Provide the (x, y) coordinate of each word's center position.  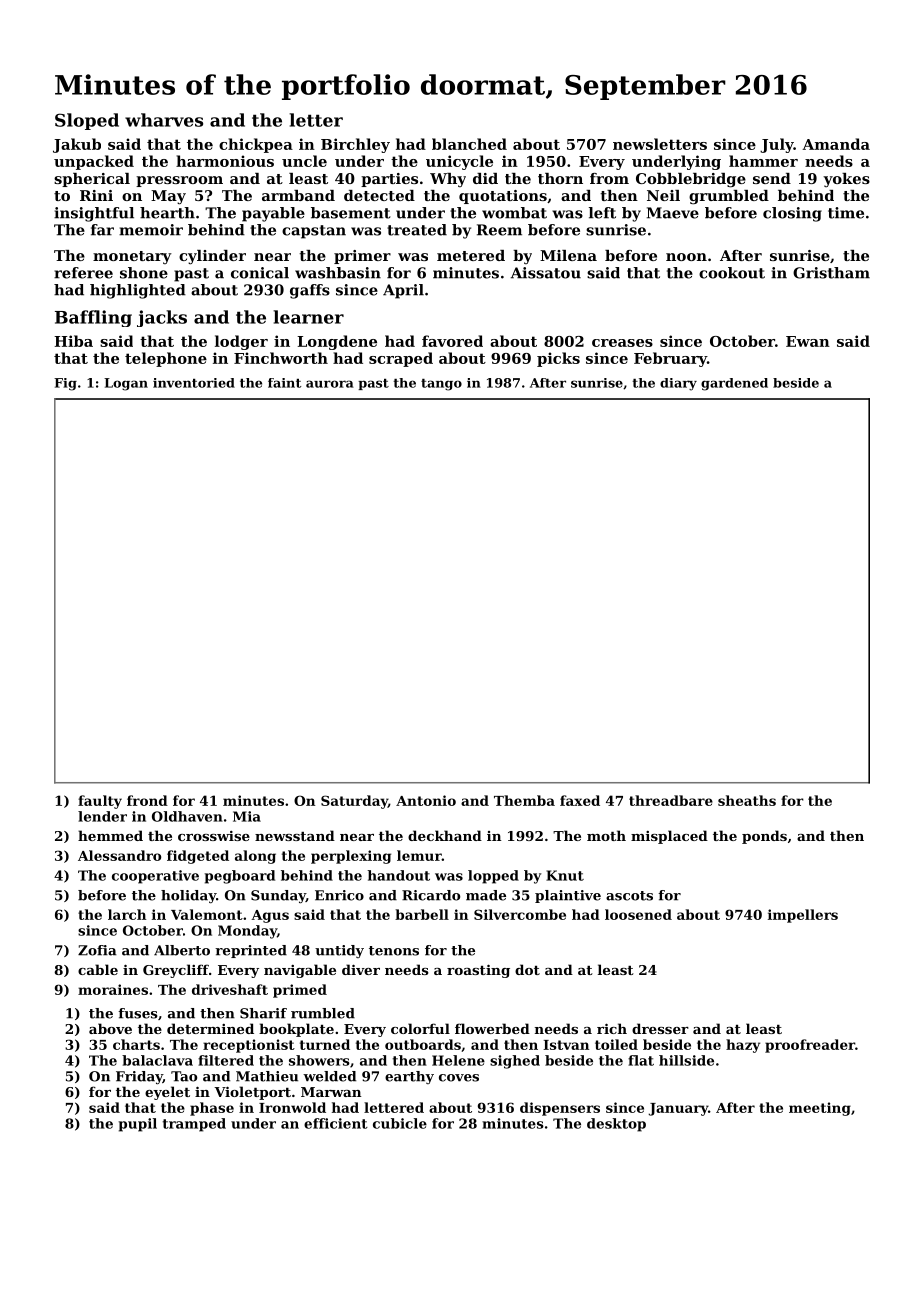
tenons (394, 951)
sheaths (747, 800)
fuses (137, 1013)
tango (441, 385)
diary (678, 384)
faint (284, 383)
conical (260, 273)
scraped (401, 359)
